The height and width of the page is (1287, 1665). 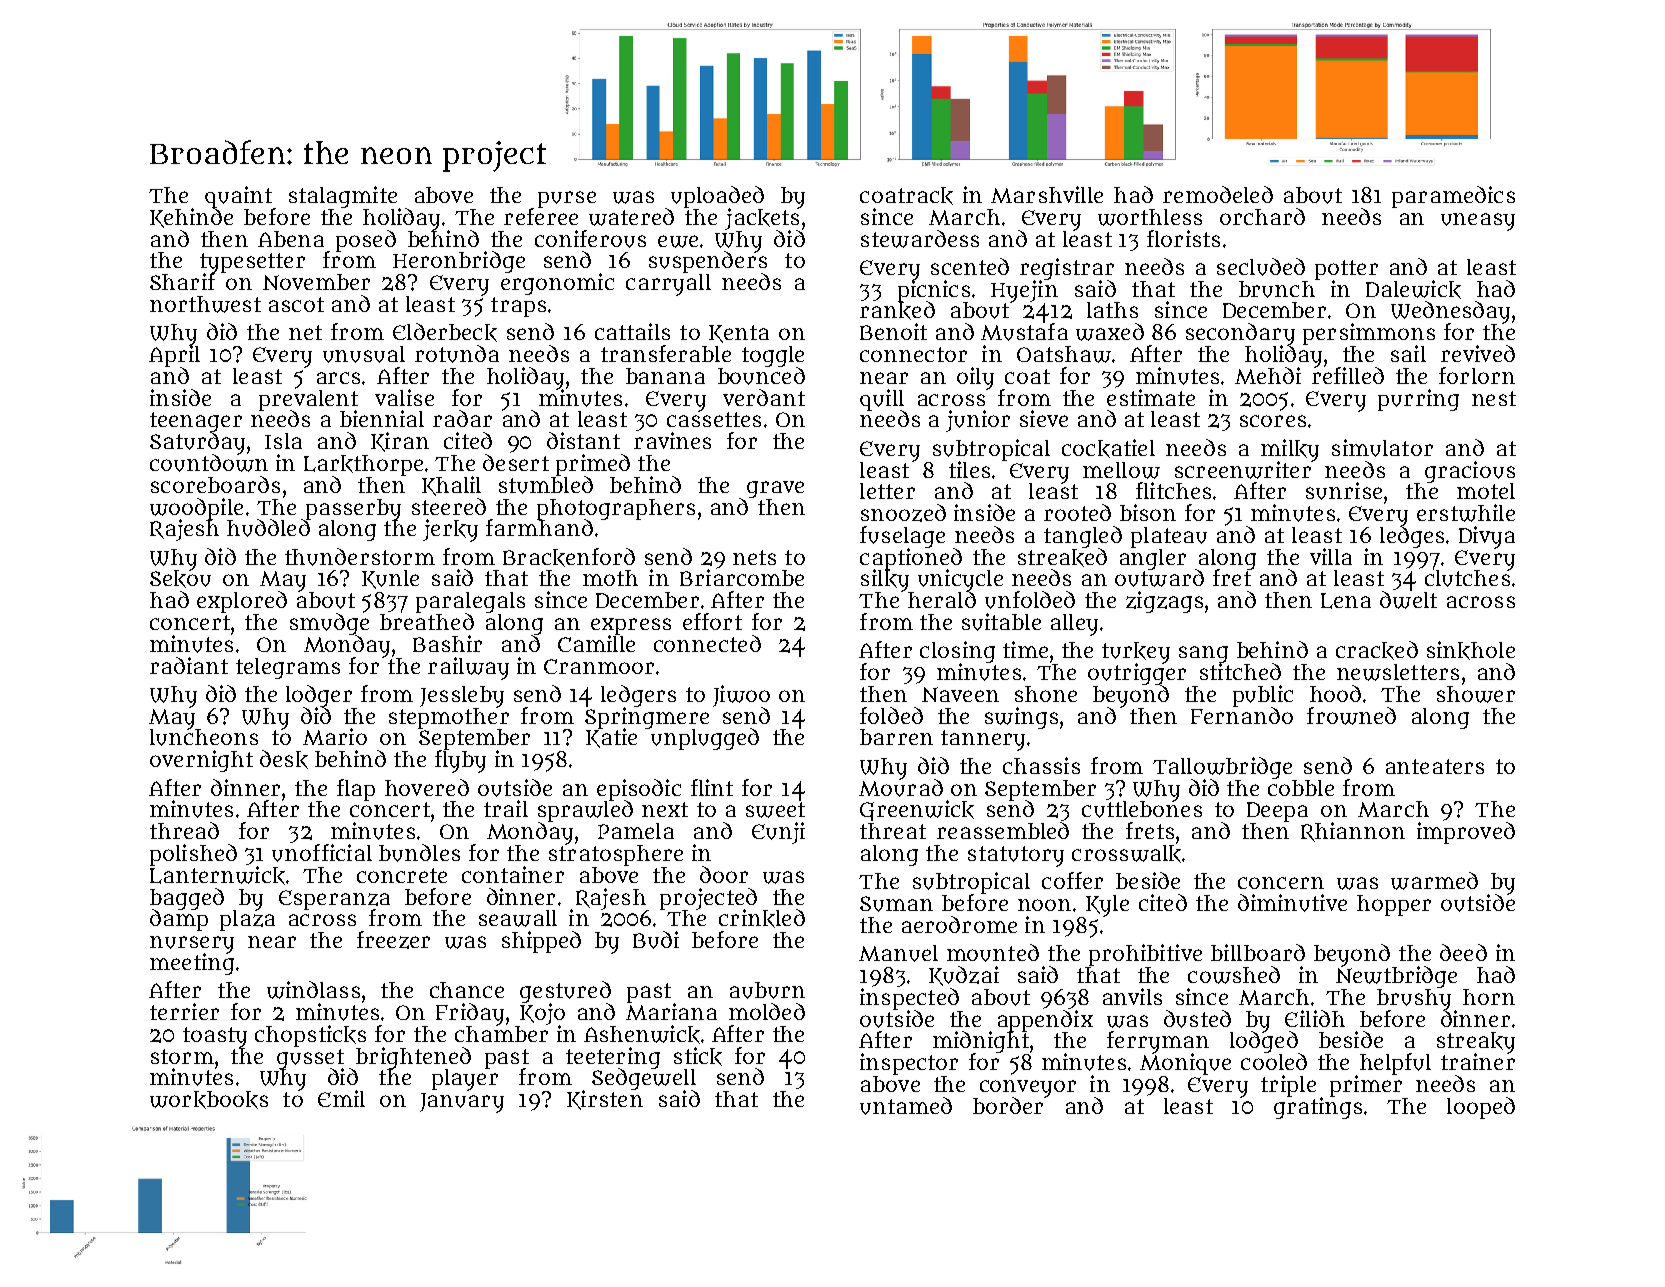 I want to click on Emil, so click(x=341, y=1098).
